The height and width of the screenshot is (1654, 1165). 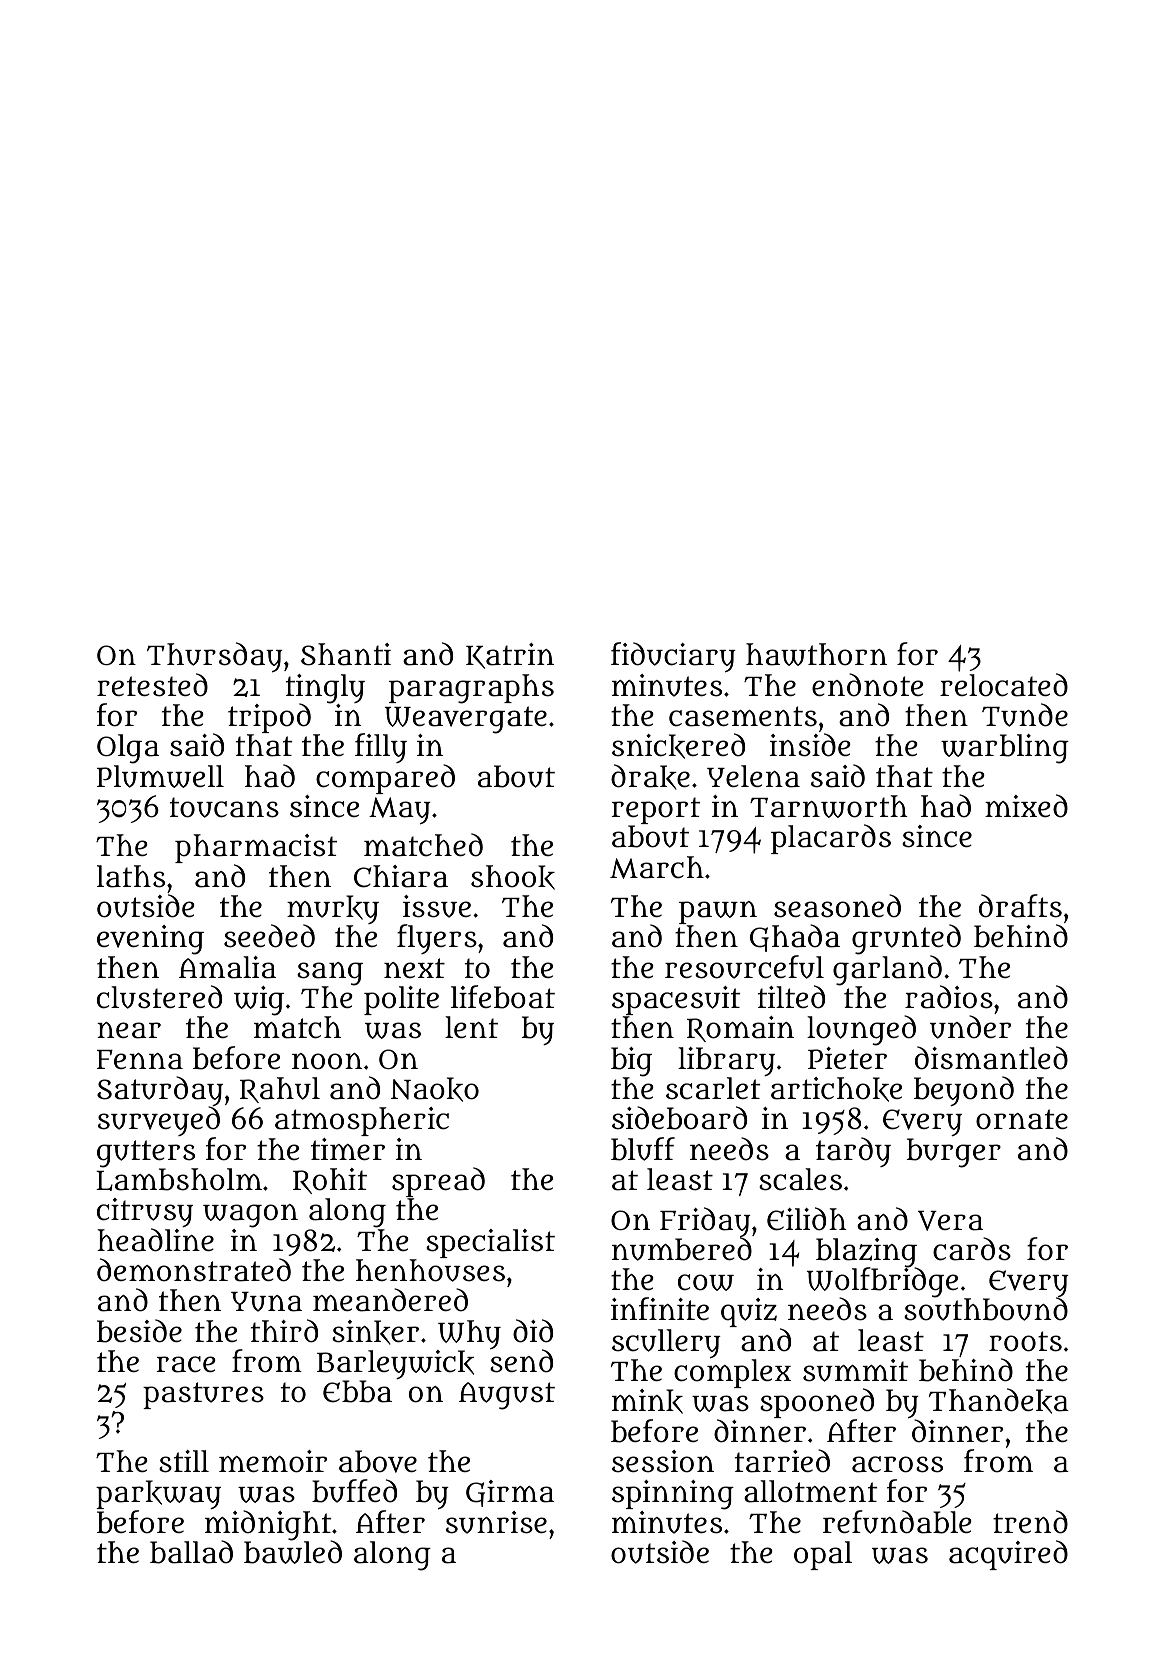 What do you see at coordinates (705, 1222) in the screenshot?
I see `Friday` at bounding box center [705, 1222].
